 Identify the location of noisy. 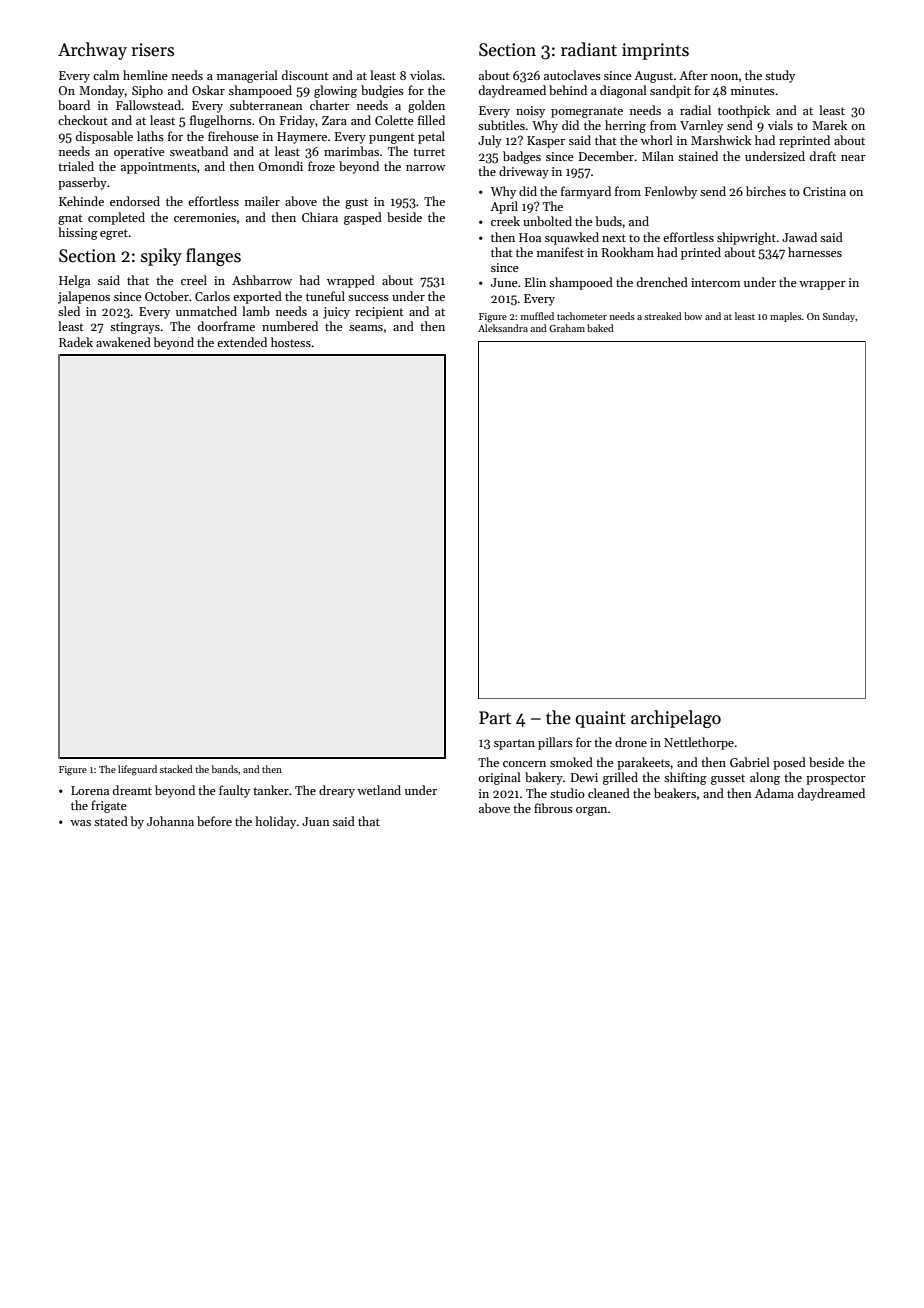
(530, 112).
